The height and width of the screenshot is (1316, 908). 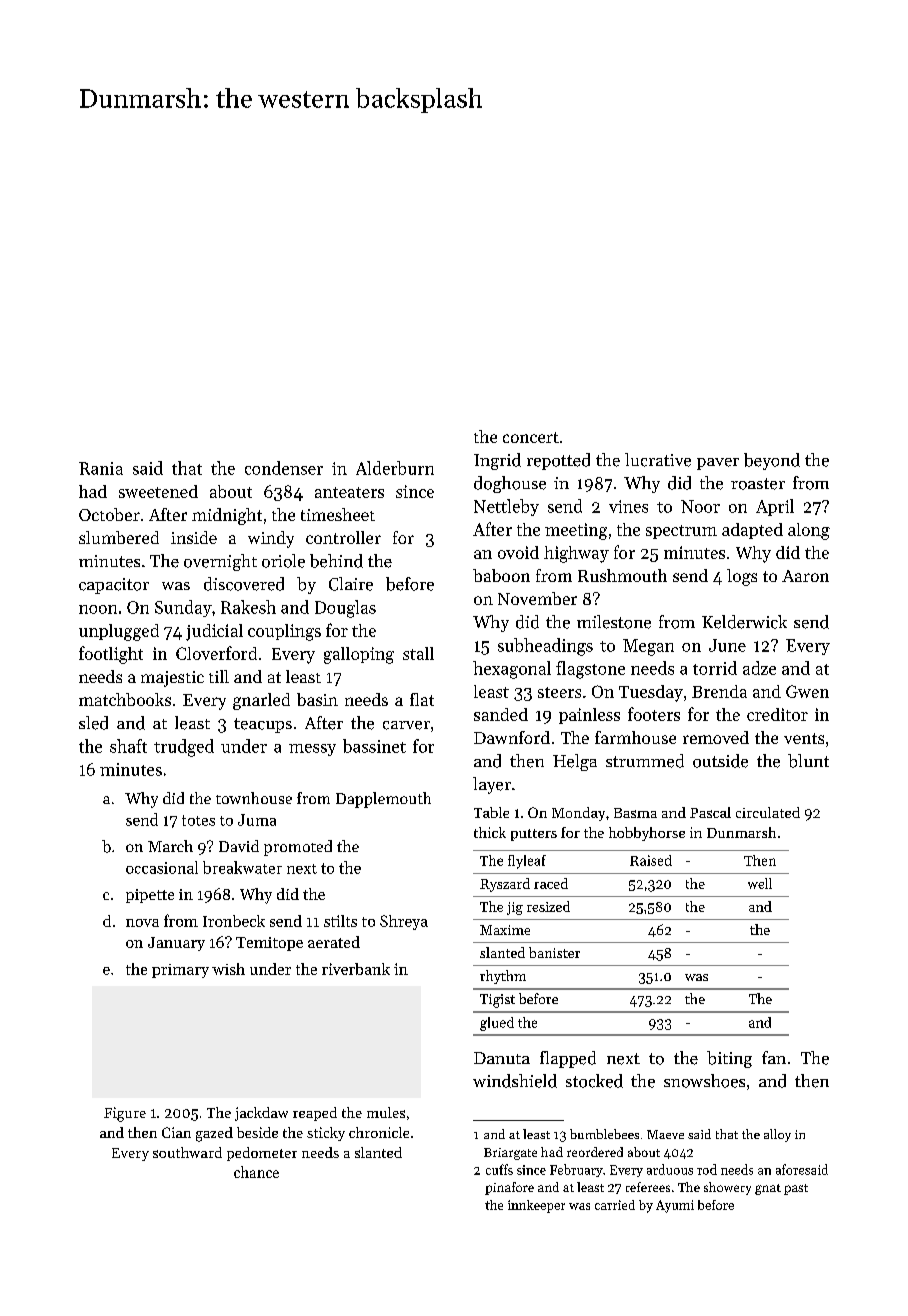 What do you see at coordinates (501, 714) in the screenshot?
I see `sanded` at bounding box center [501, 714].
